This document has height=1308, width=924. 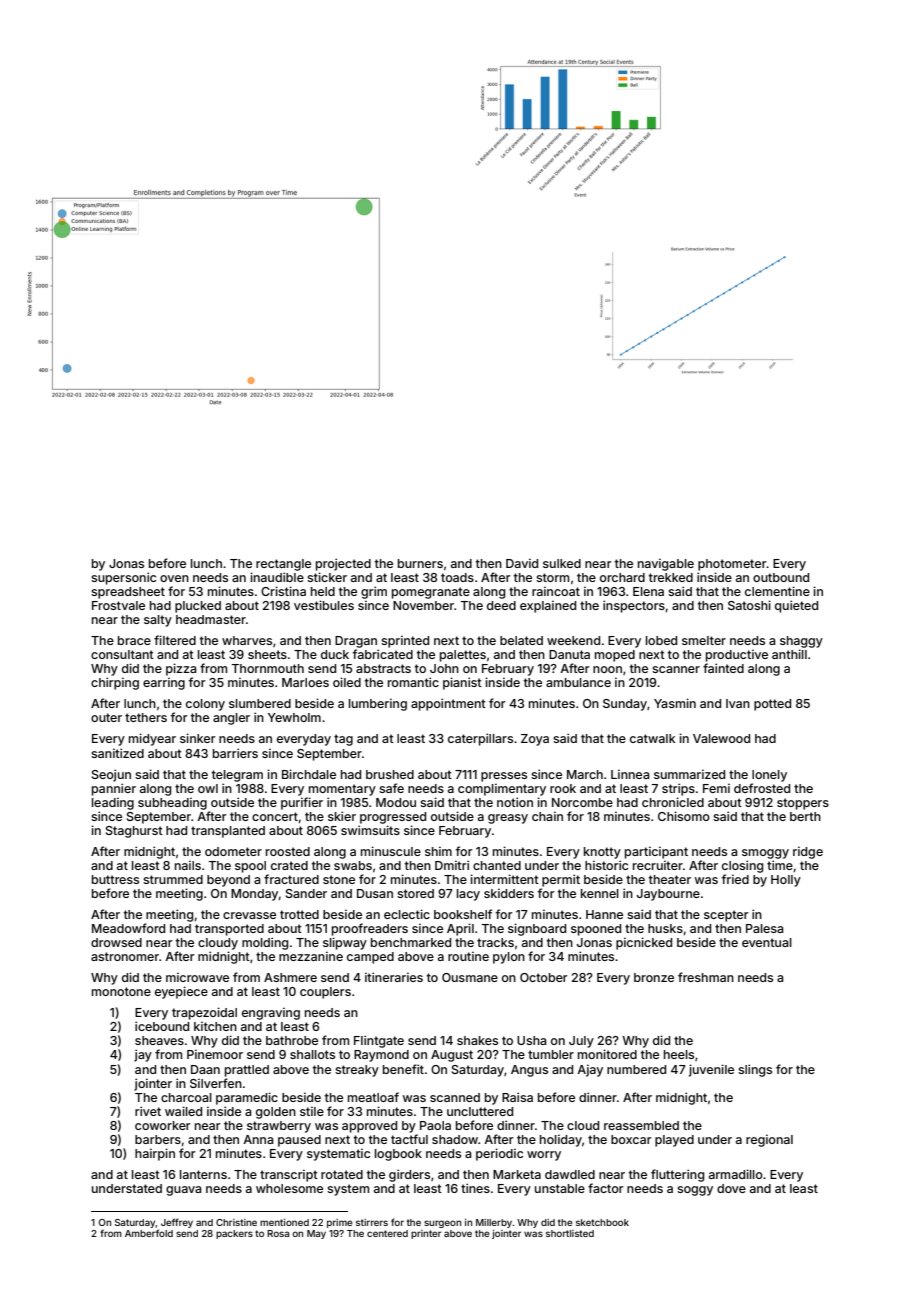 What do you see at coordinates (723, 668) in the document?
I see `fainted` at bounding box center [723, 668].
